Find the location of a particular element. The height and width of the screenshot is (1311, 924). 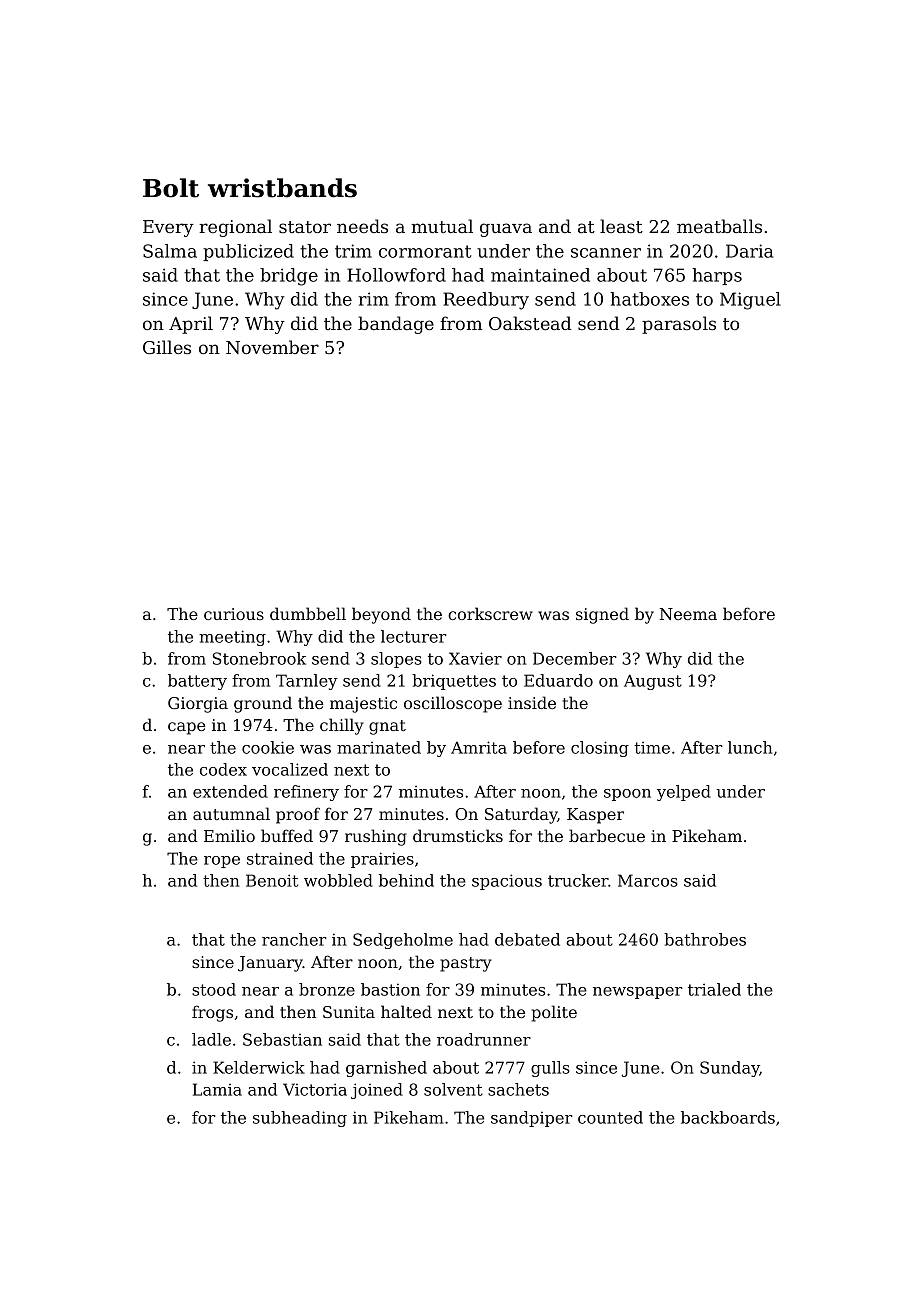

autumnal is located at coordinates (231, 813).
